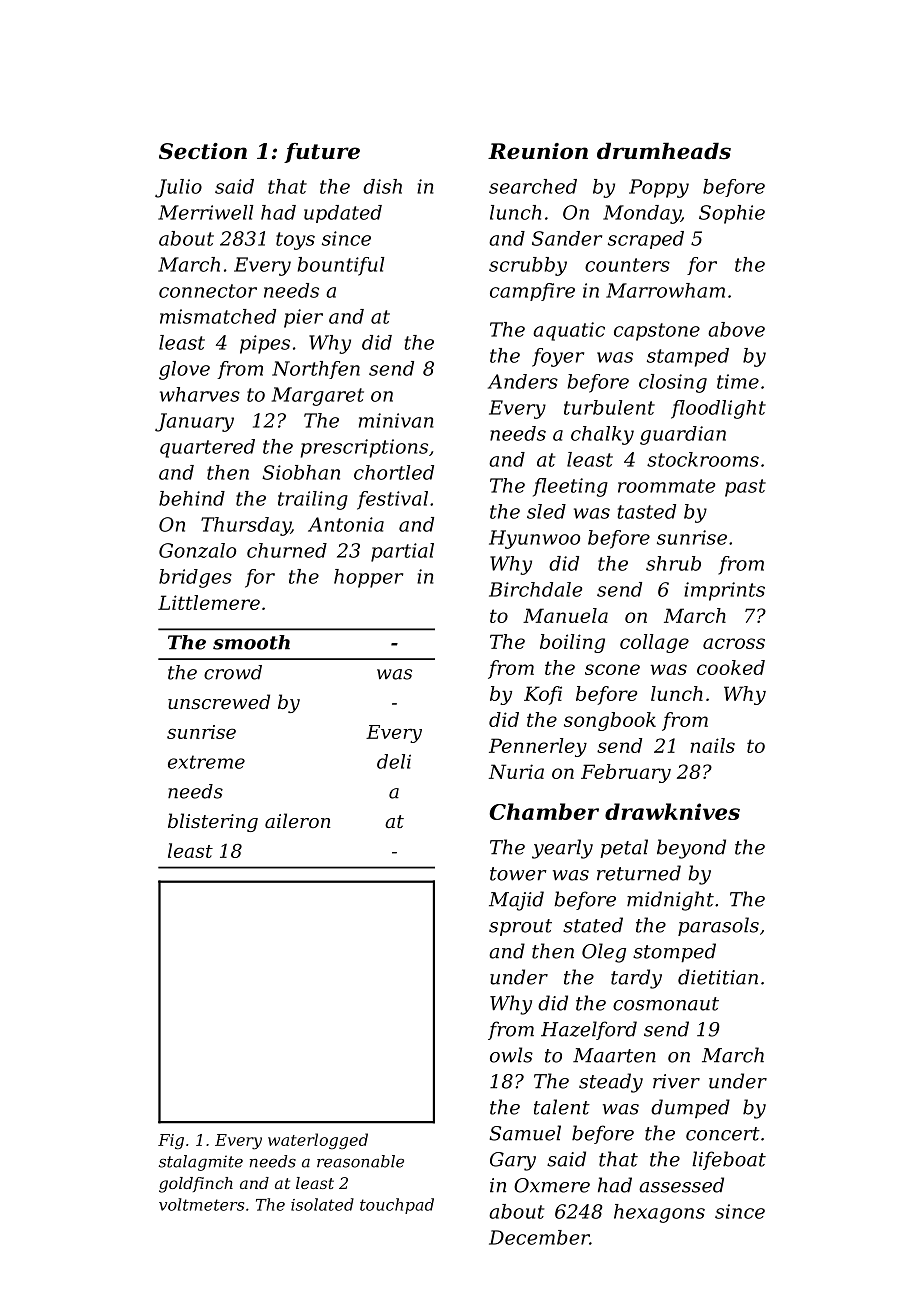  What do you see at coordinates (731, 667) in the screenshot?
I see `cooked` at bounding box center [731, 667].
